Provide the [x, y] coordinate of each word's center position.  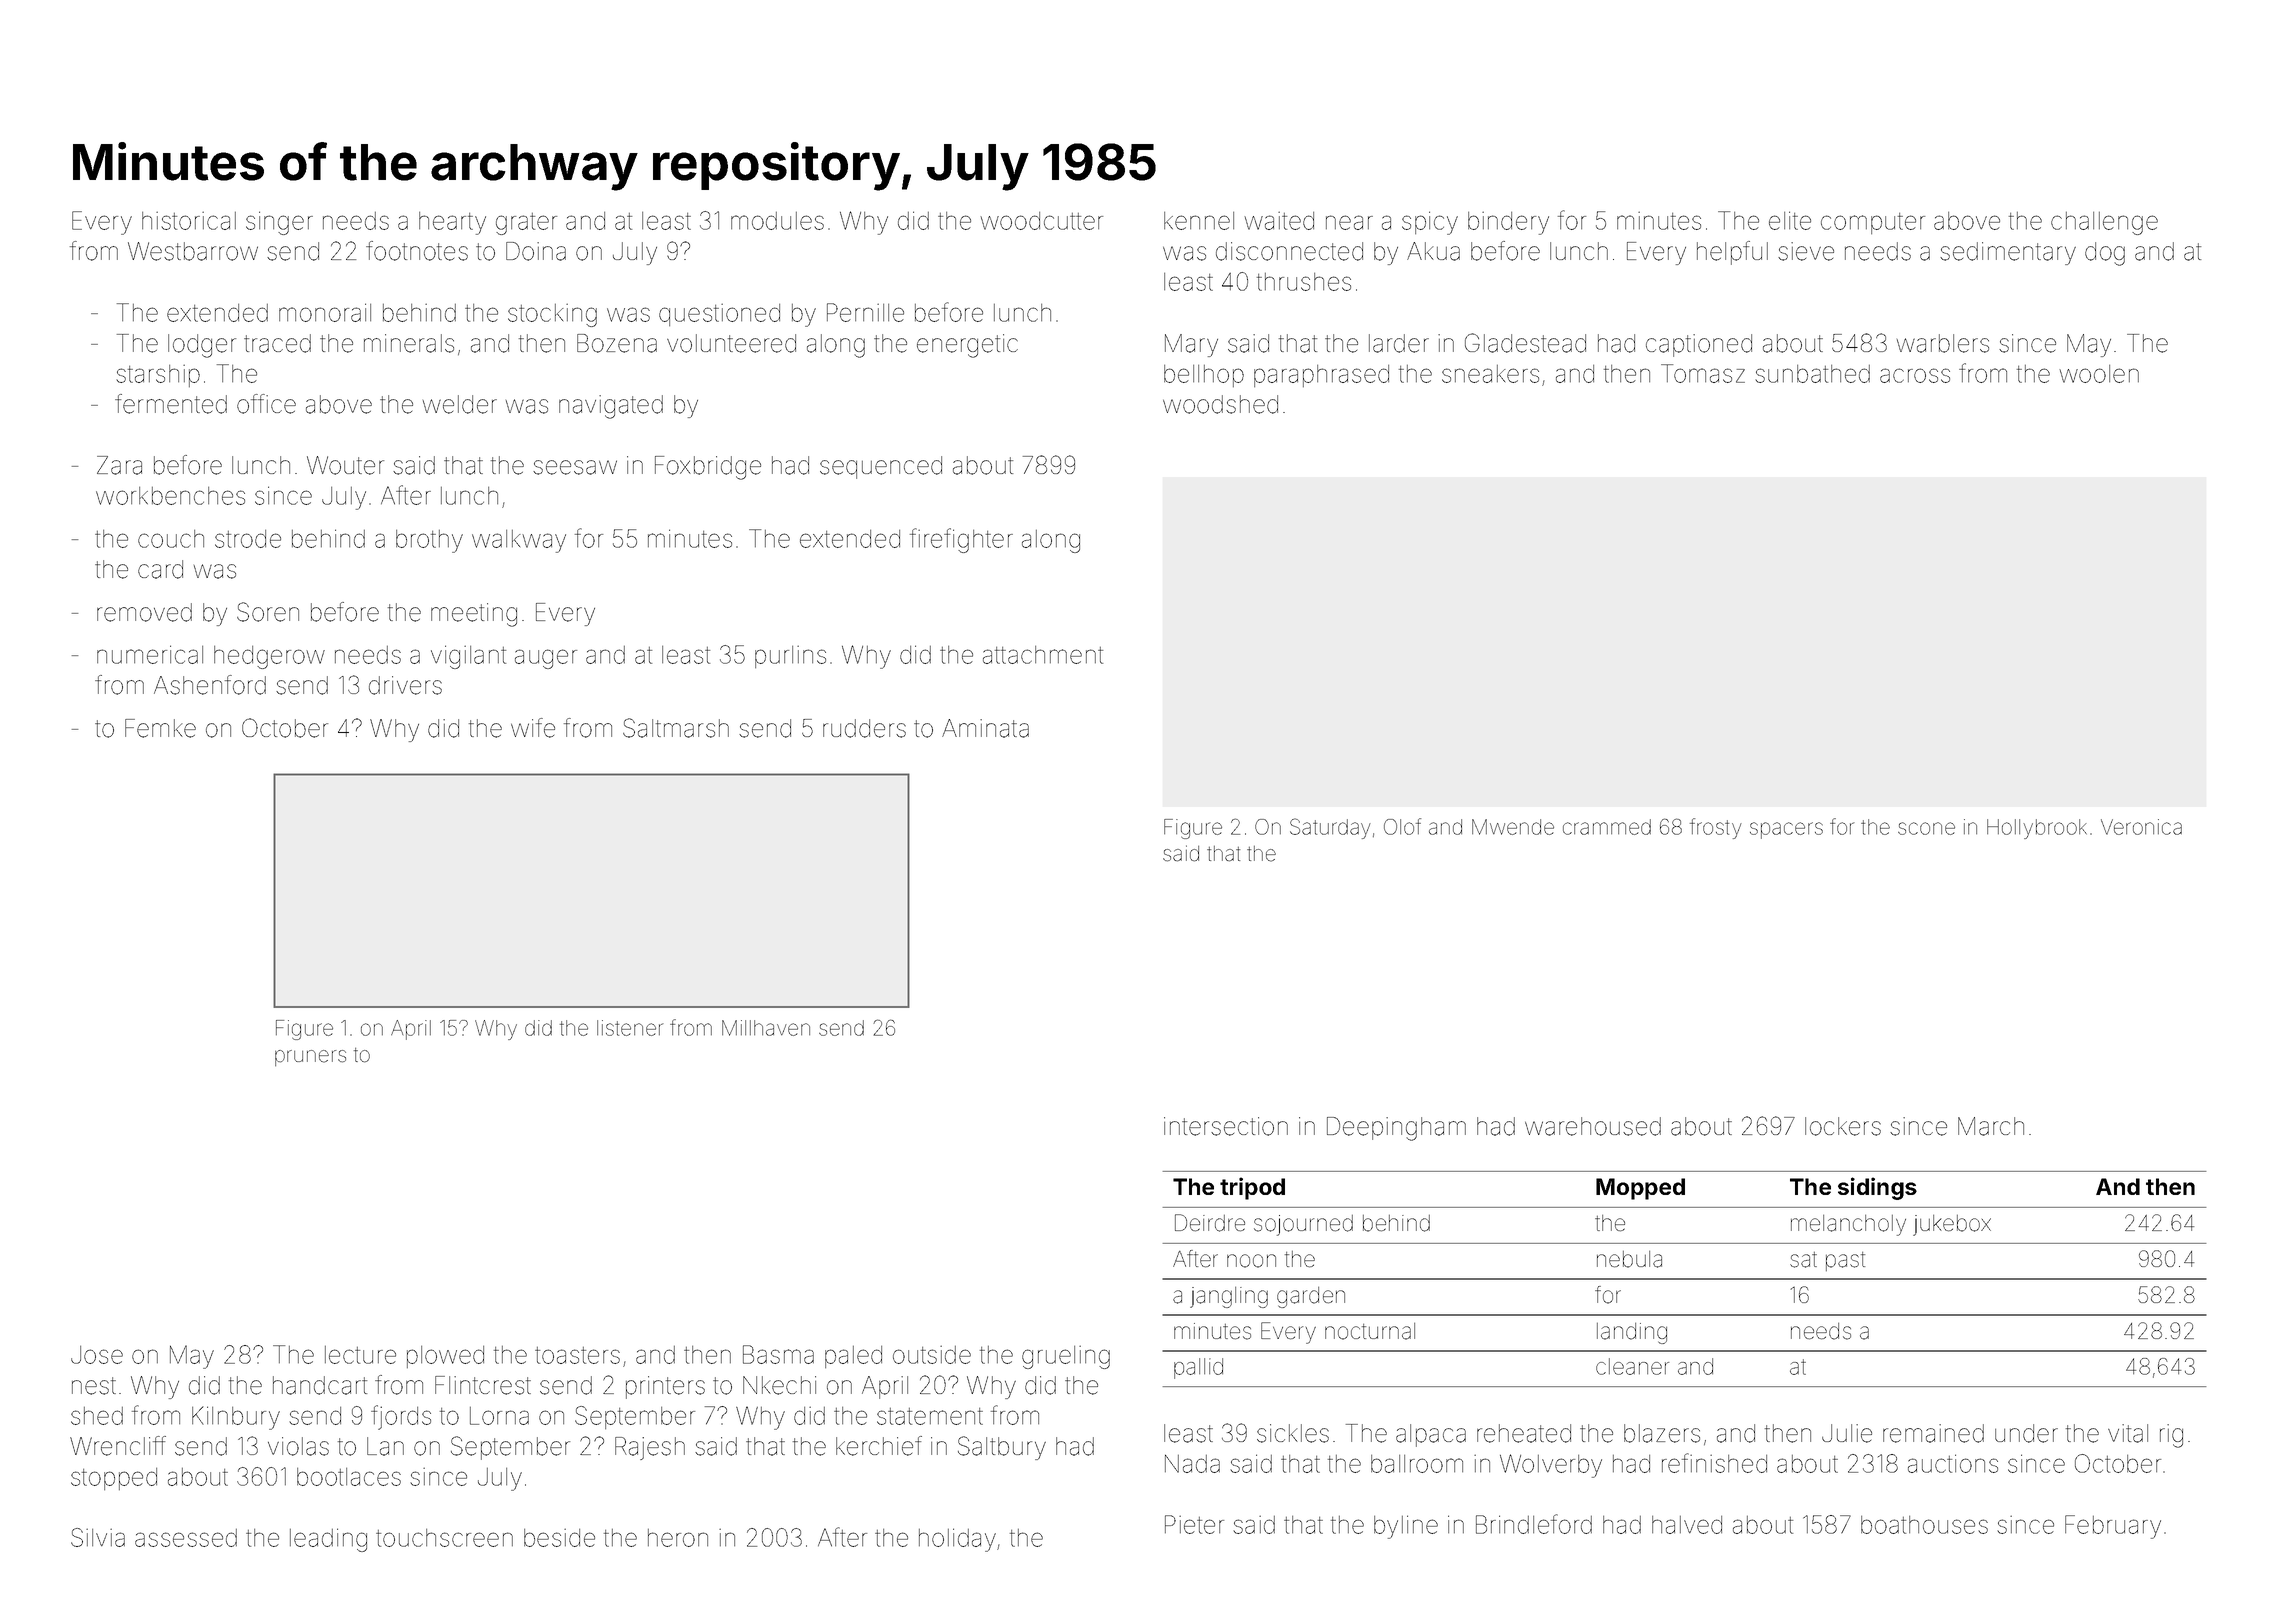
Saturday [1330, 828]
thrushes [1304, 282]
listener [630, 1028]
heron [678, 1538]
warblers [1943, 343]
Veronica [2141, 827]
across [1915, 375]
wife [533, 728]
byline [1406, 1527]
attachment [1043, 655]
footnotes [417, 251]
